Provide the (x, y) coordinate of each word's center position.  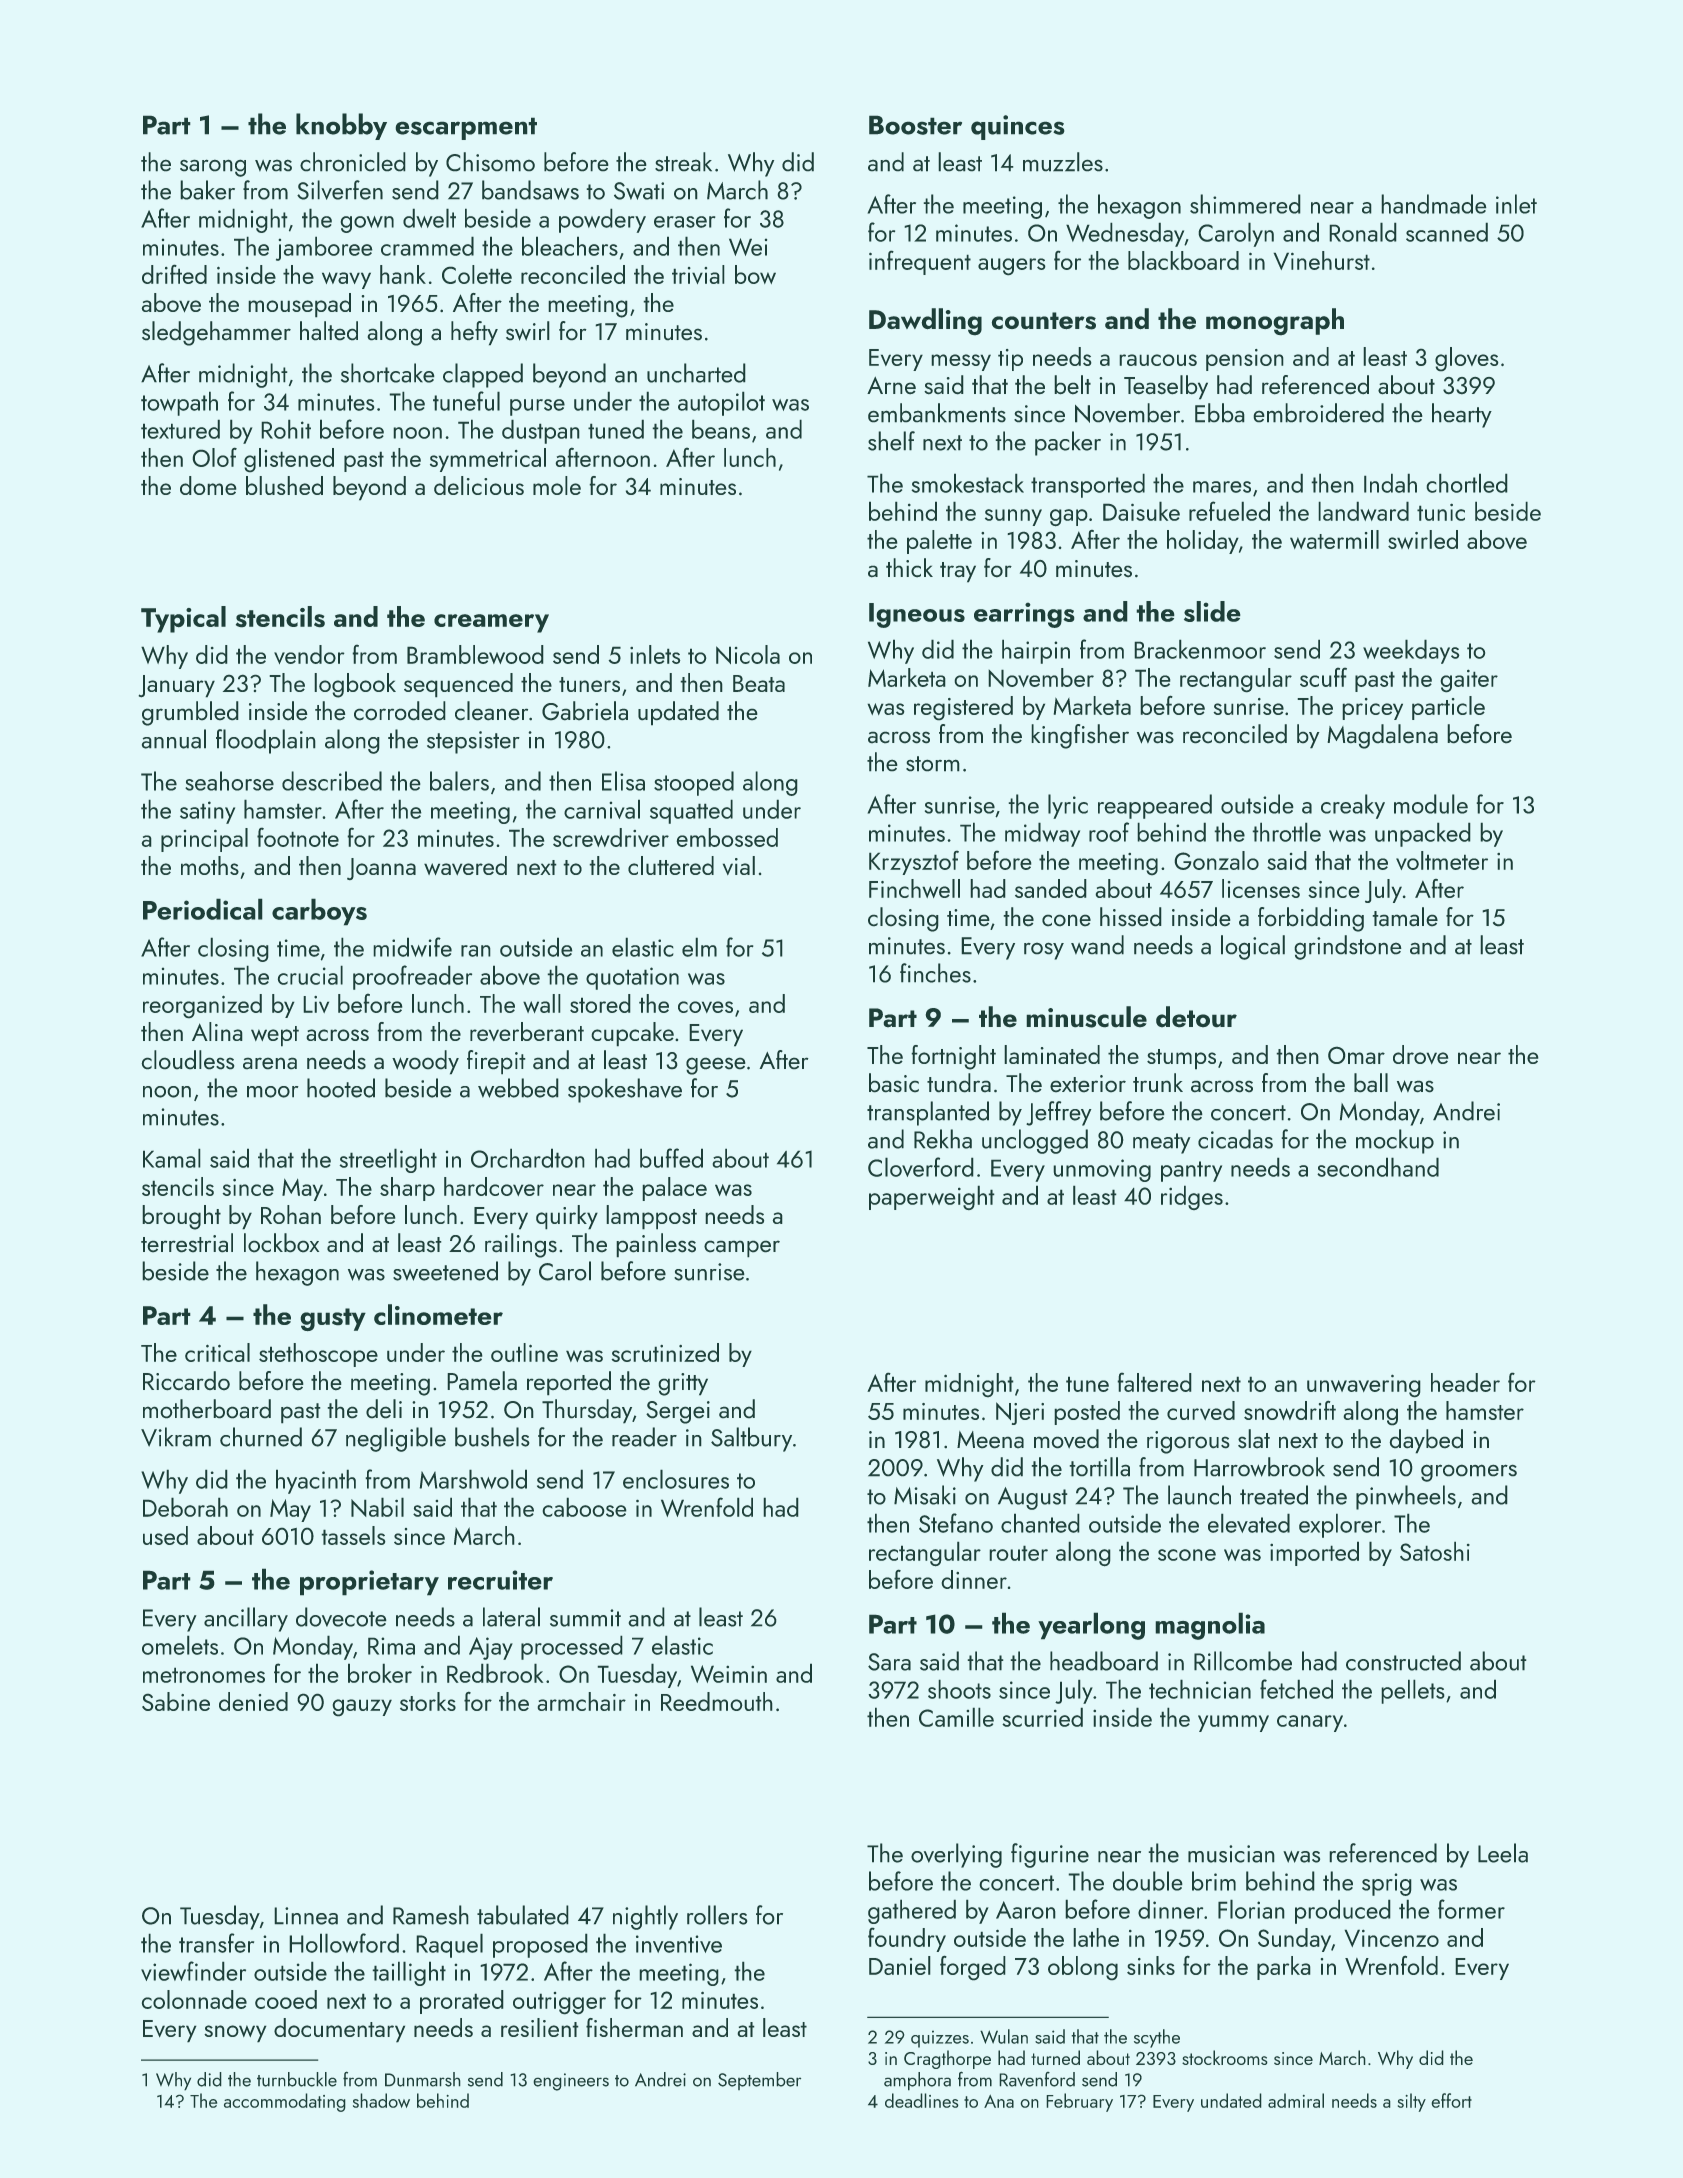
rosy (1044, 951)
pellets (1413, 1692)
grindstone (1348, 947)
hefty (474, 333)
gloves (1466, 359)
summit (585, 1618)
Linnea (306, 1916)
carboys (319, 912)
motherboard (207, 1408)
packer (1068, 443)
